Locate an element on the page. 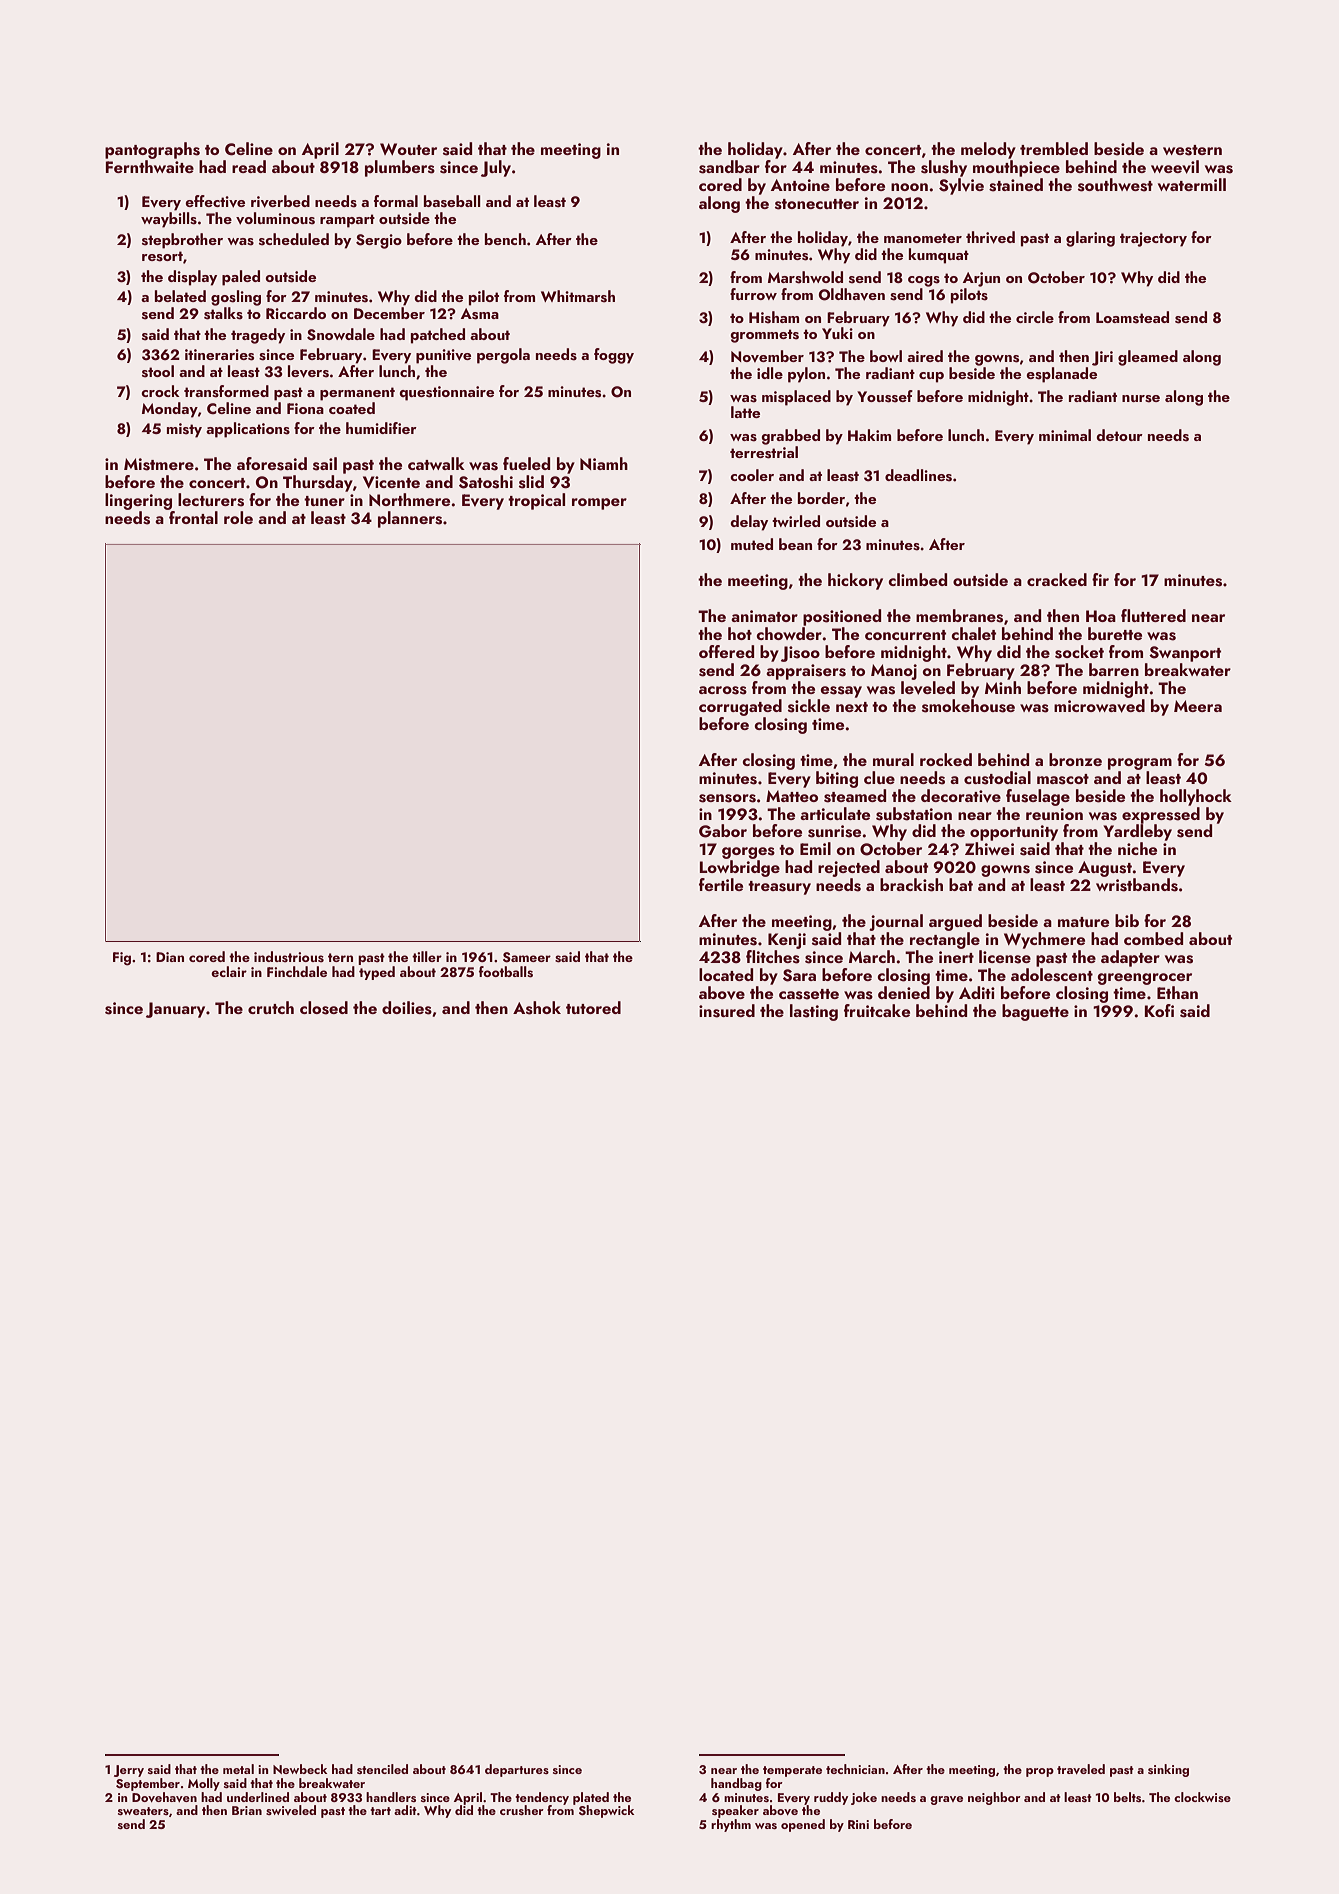  opened is located at coordinates (803, 1825).
